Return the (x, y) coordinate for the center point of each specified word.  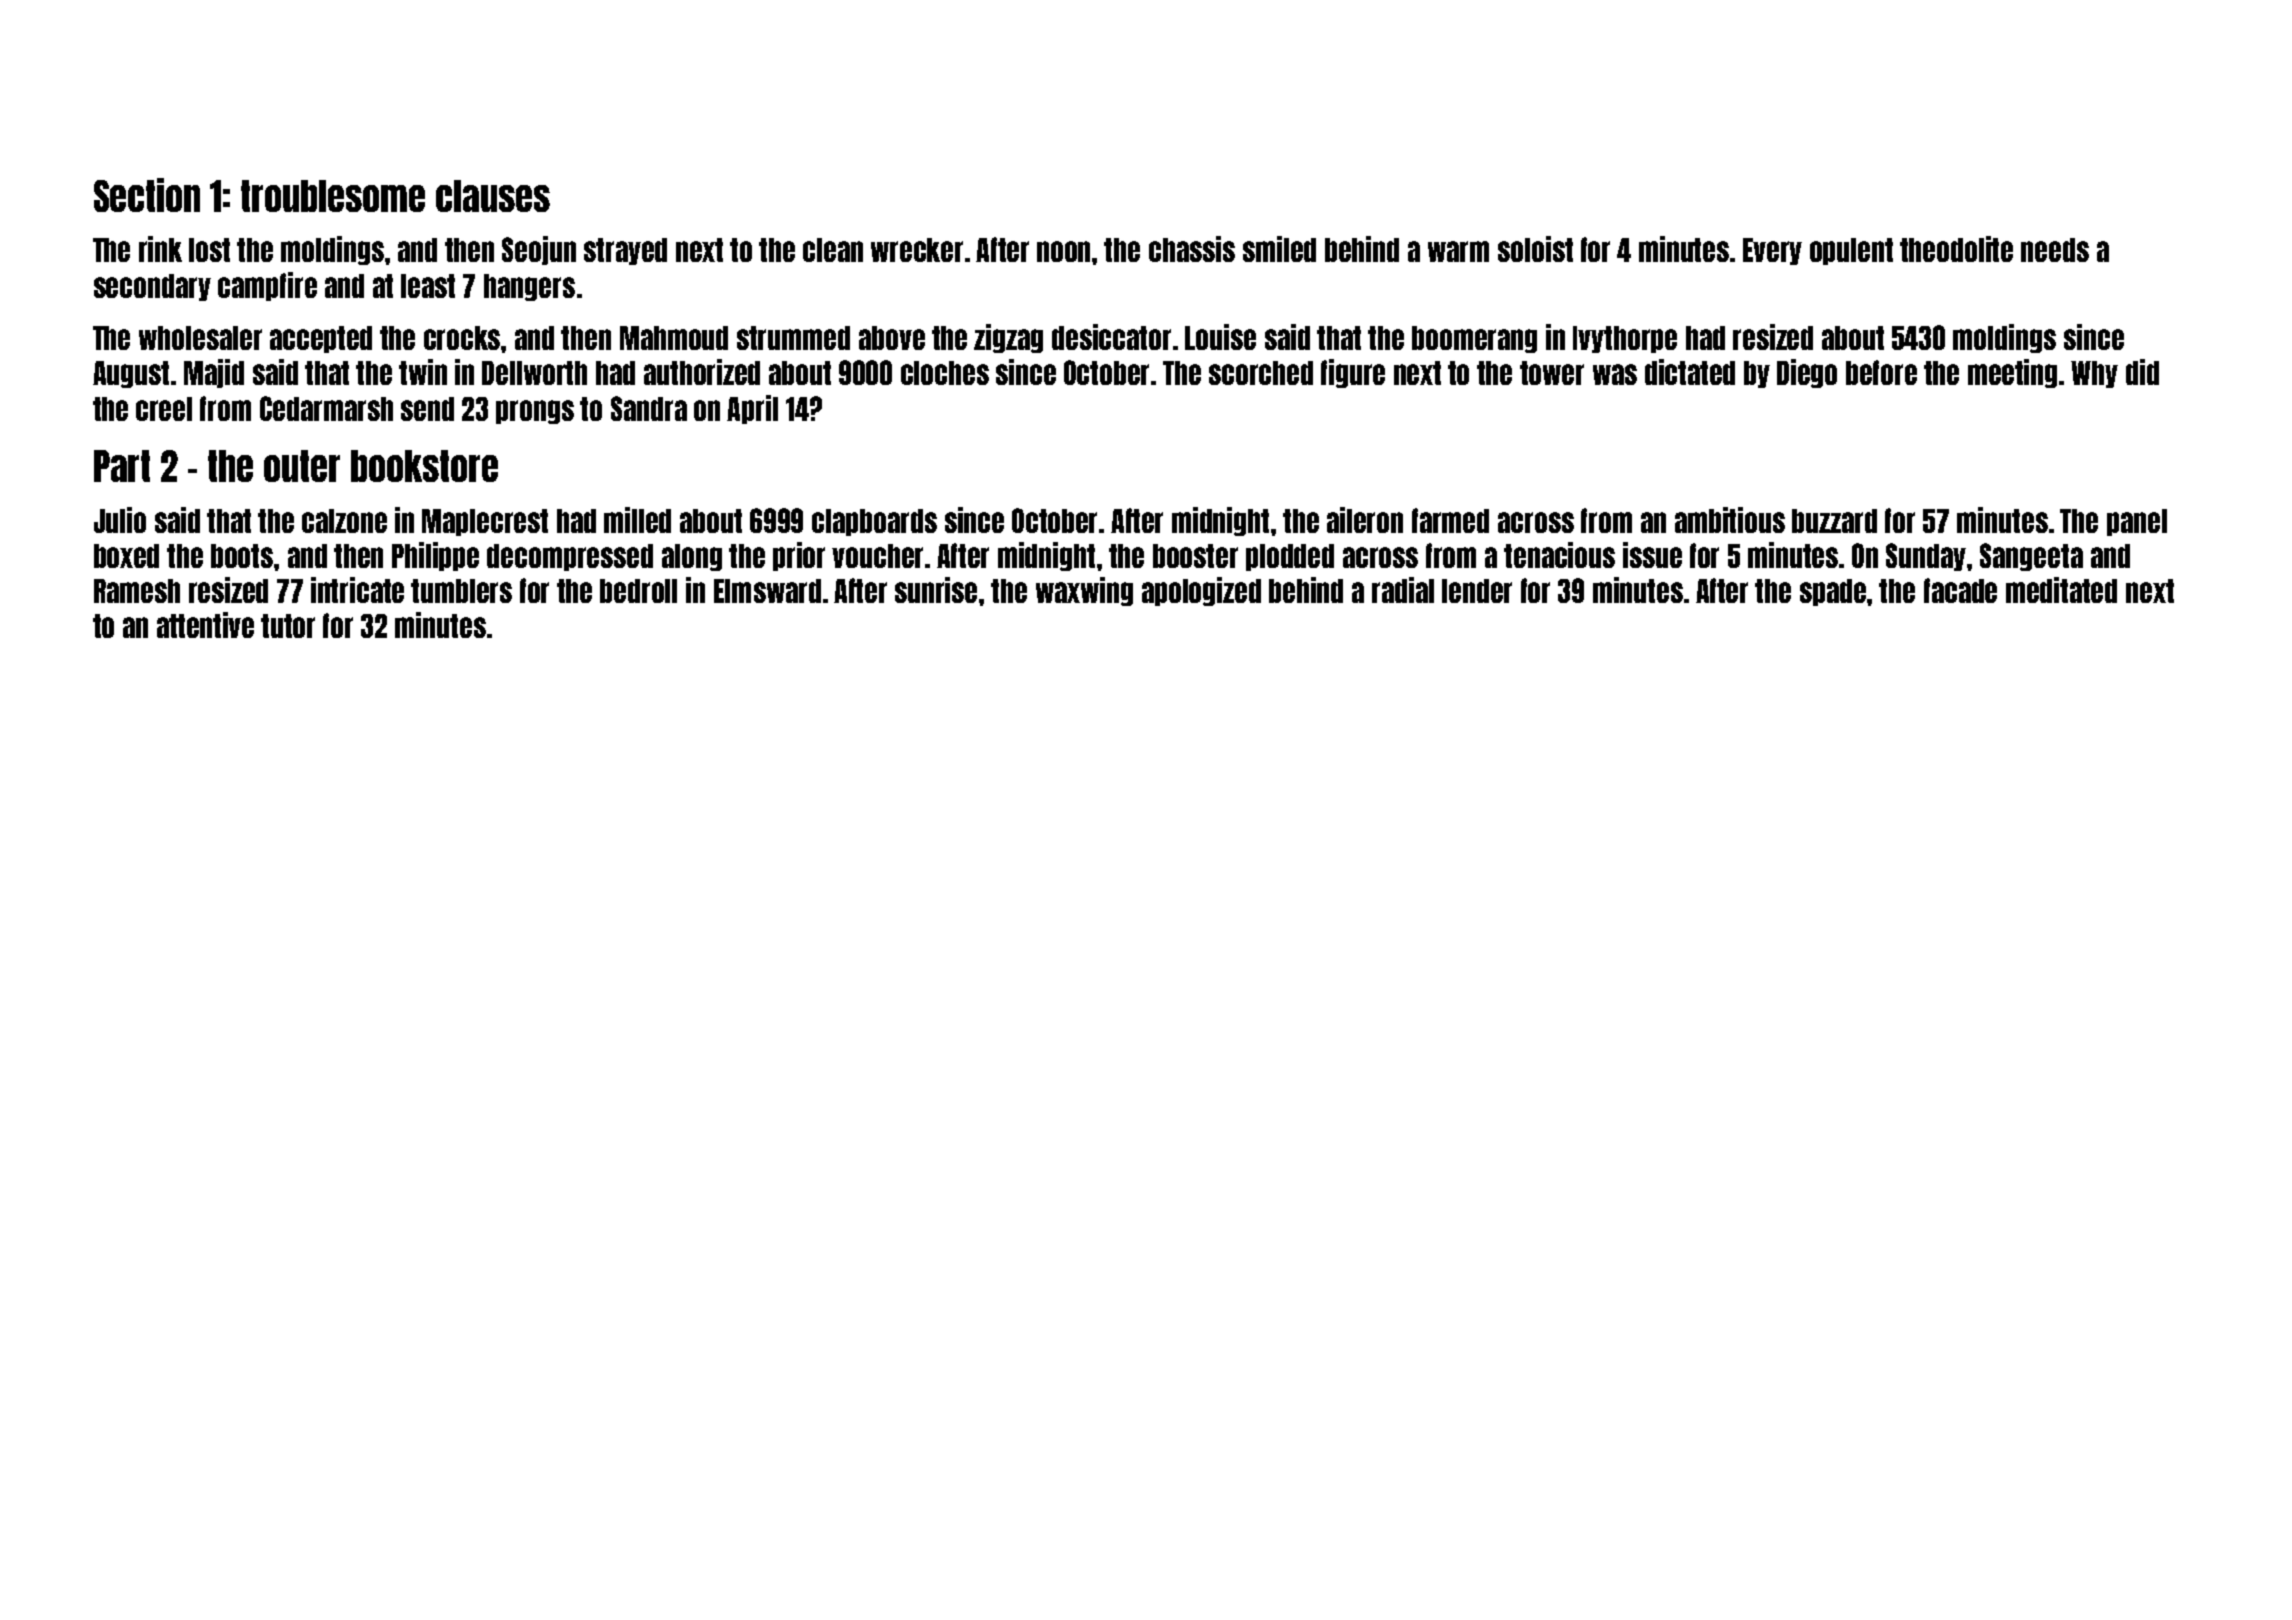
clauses (493, 196)
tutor (288, 626)
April (752, 409)
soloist (1535, 249)
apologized (1201, 591)
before (1881, 372)
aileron (1365, 520)
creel (164, 409)
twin (423, 372)
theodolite (1956, 249)
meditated (2061, 590)
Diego (1807, 373)
